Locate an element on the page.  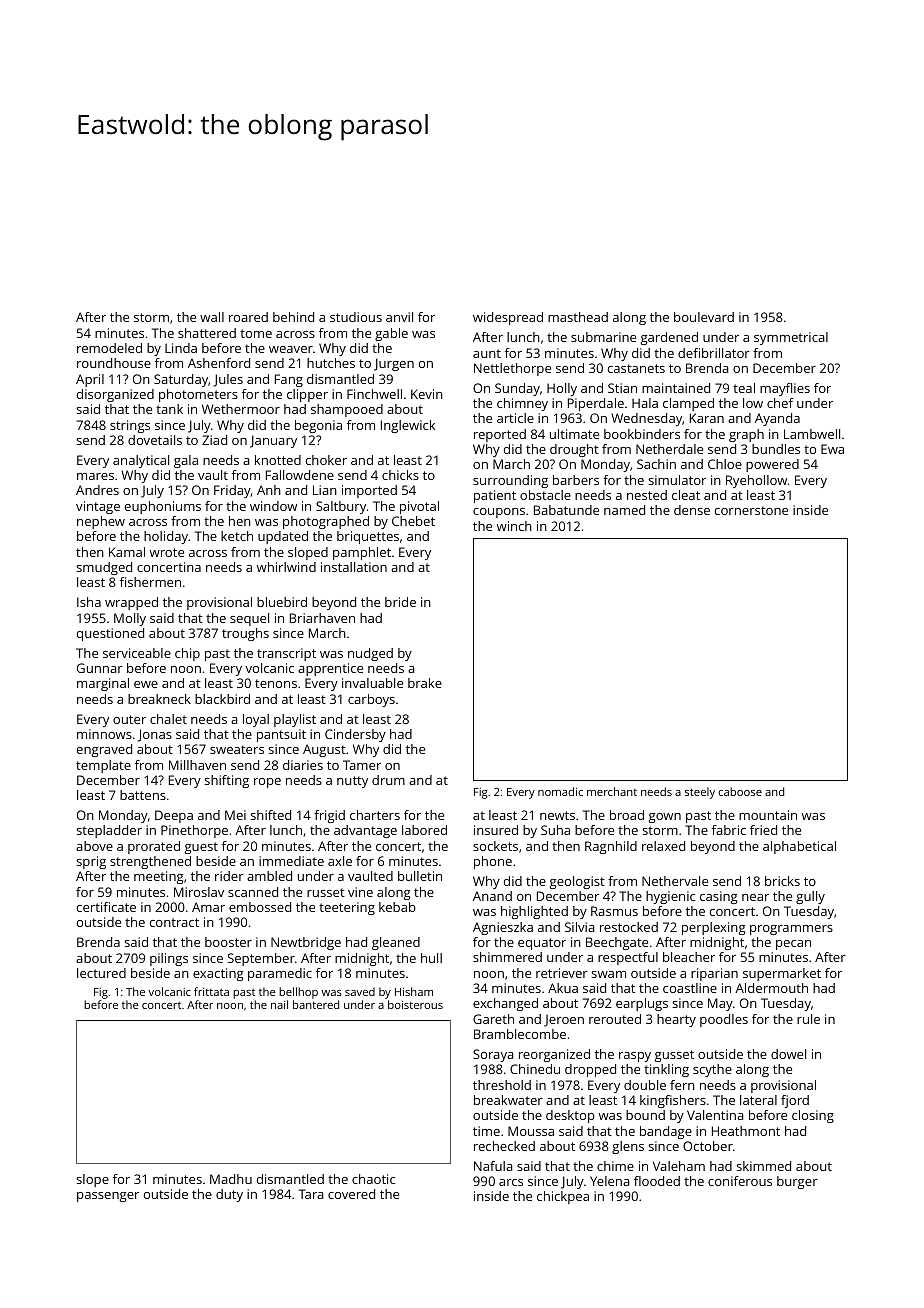
brake is located at coordinates (425, 683).
